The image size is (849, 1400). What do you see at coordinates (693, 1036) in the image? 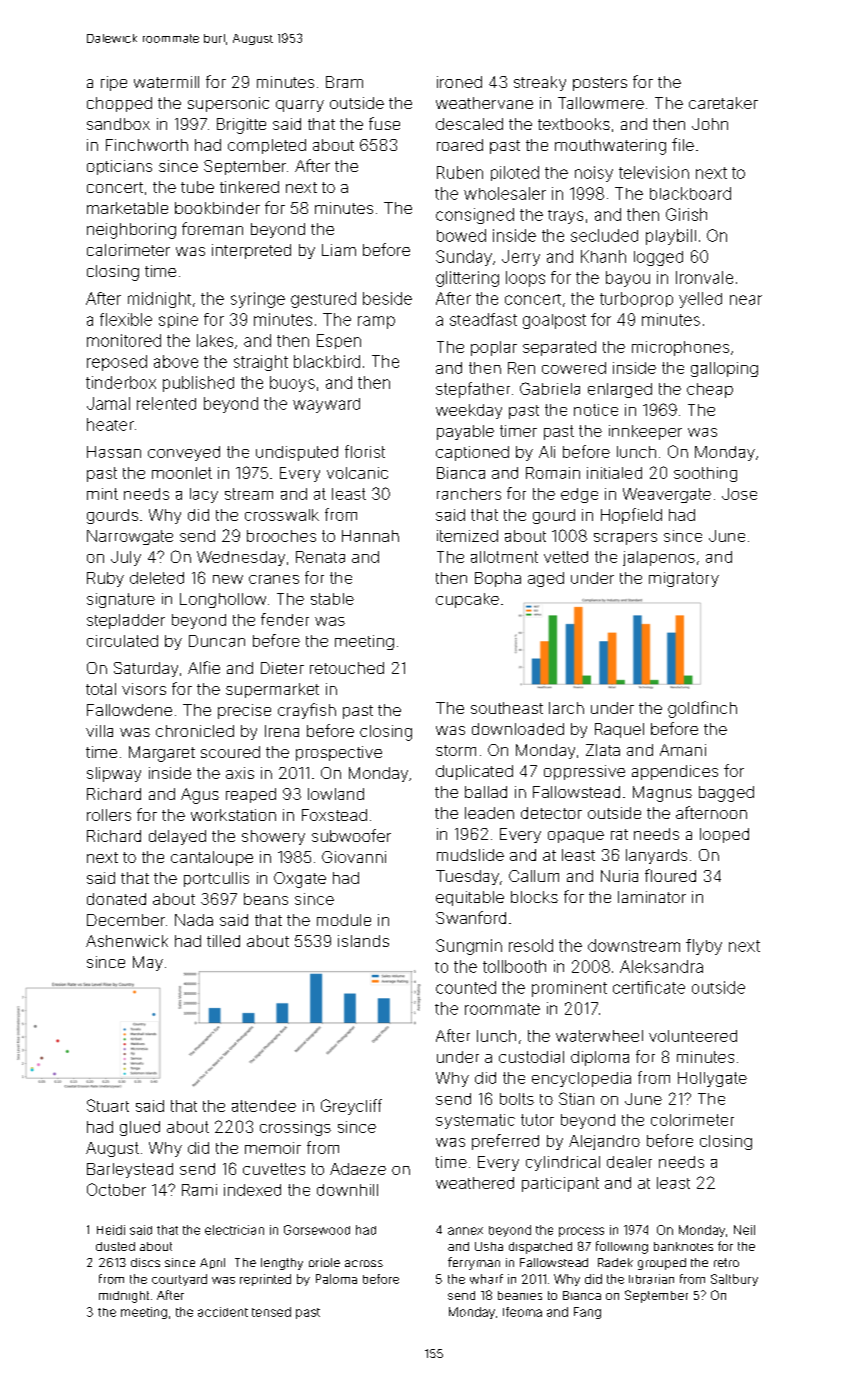
I see `volunteered` at bounding box center [693, 1036].
